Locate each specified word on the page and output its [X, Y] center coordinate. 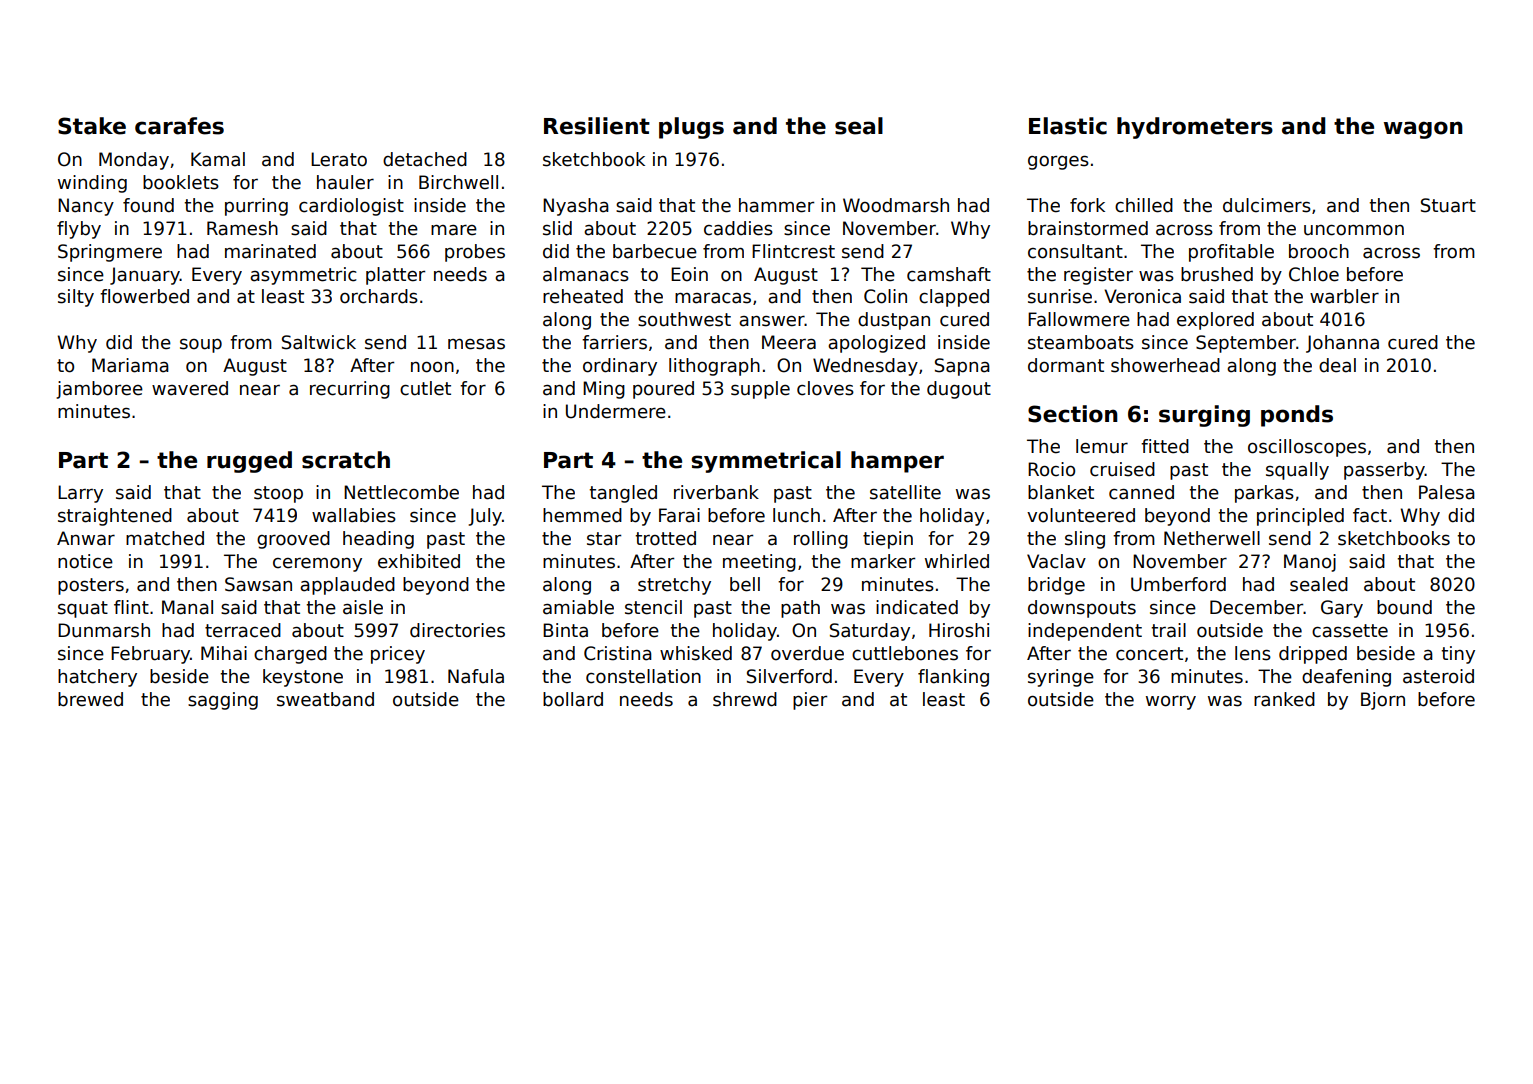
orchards [379, 296]
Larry [80, 494]
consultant [1075, 251]
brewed [90, 699]
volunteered [1081, 515]
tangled [623, 494]
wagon [1423, 130]
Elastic [1068, 126]
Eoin [689, 274]
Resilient [597, 126]
